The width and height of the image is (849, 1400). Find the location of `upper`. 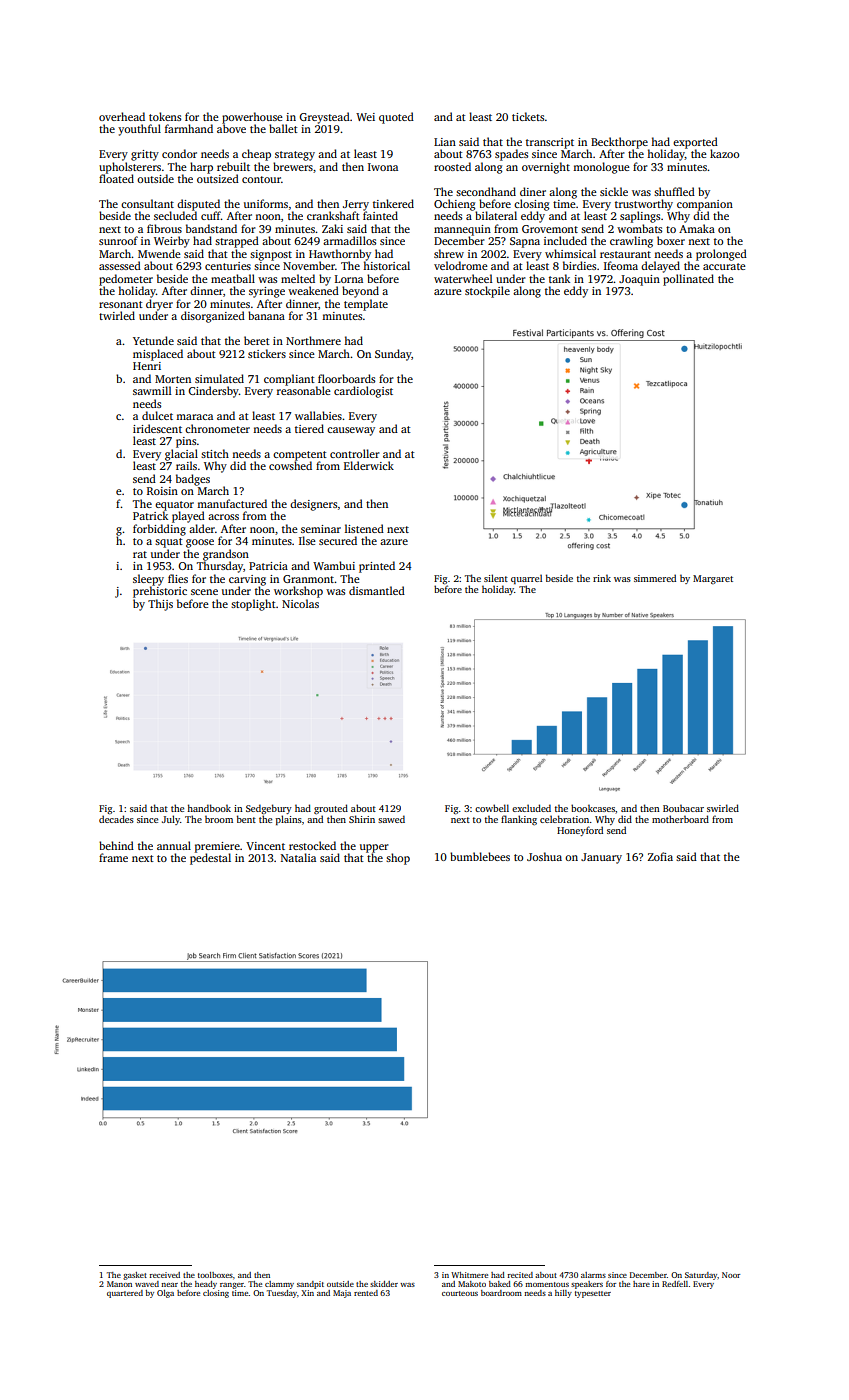

upper is located at coordinates (374, 848).
